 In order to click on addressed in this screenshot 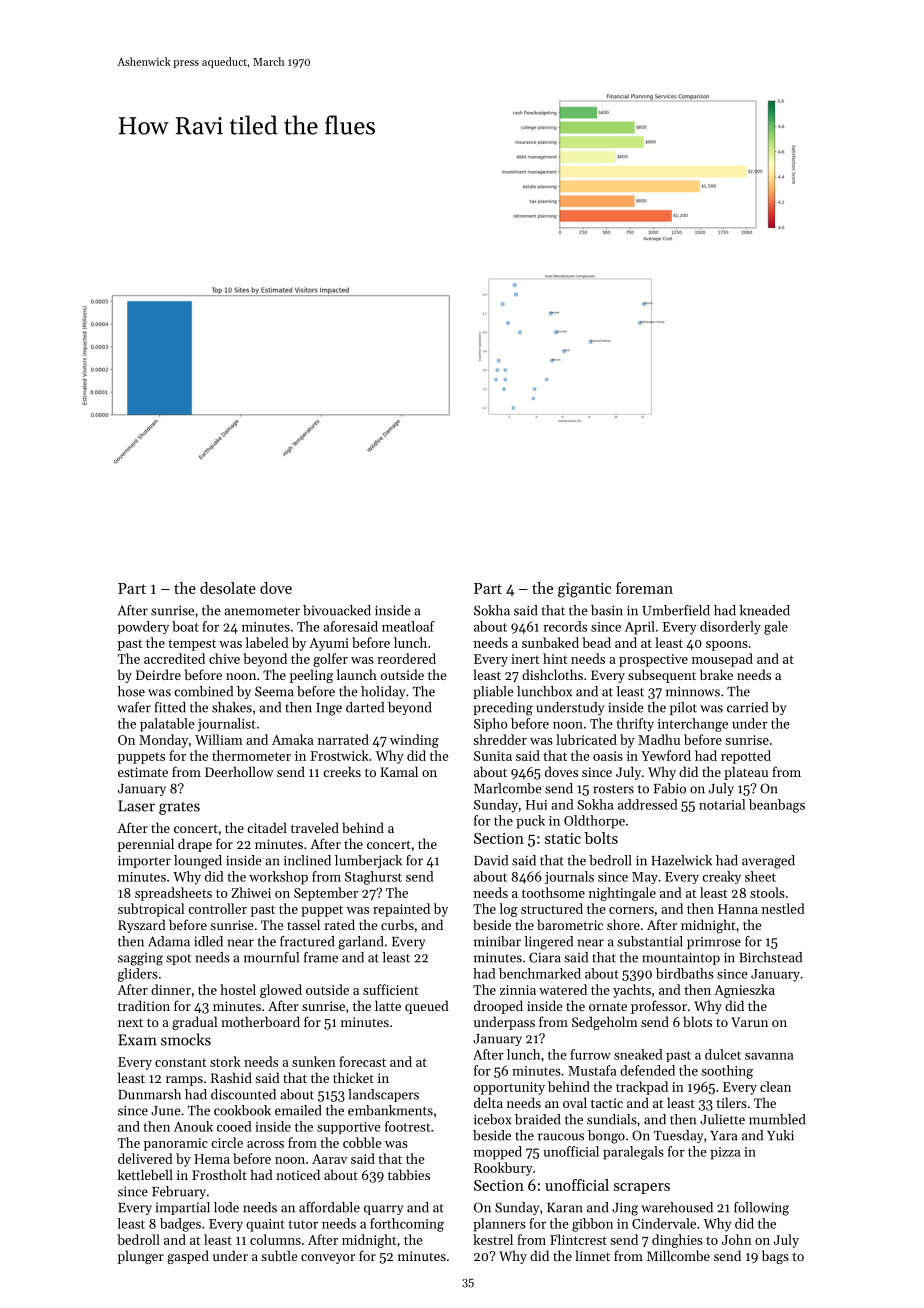, I will do `click(648, 804)`.
